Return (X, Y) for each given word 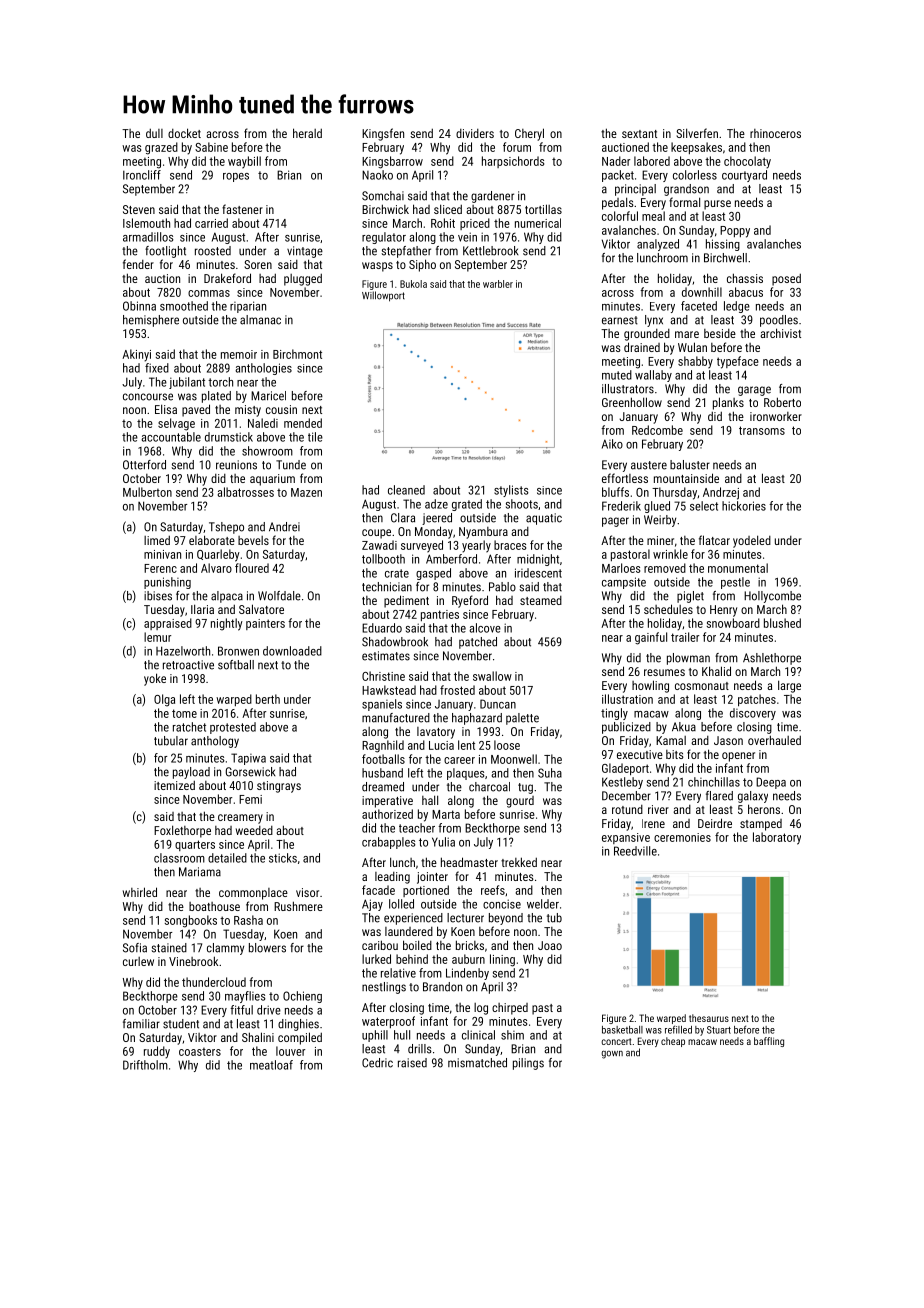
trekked (519, 862)
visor (307, 892)
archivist (780, 333)
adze (436, 504)
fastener (242, 209)
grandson (686, 190)
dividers (475, 133)
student (181, 1024)
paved (196, 410)
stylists (511, 491)
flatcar (714, 540)
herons (764, 809)
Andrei (284, 527)
